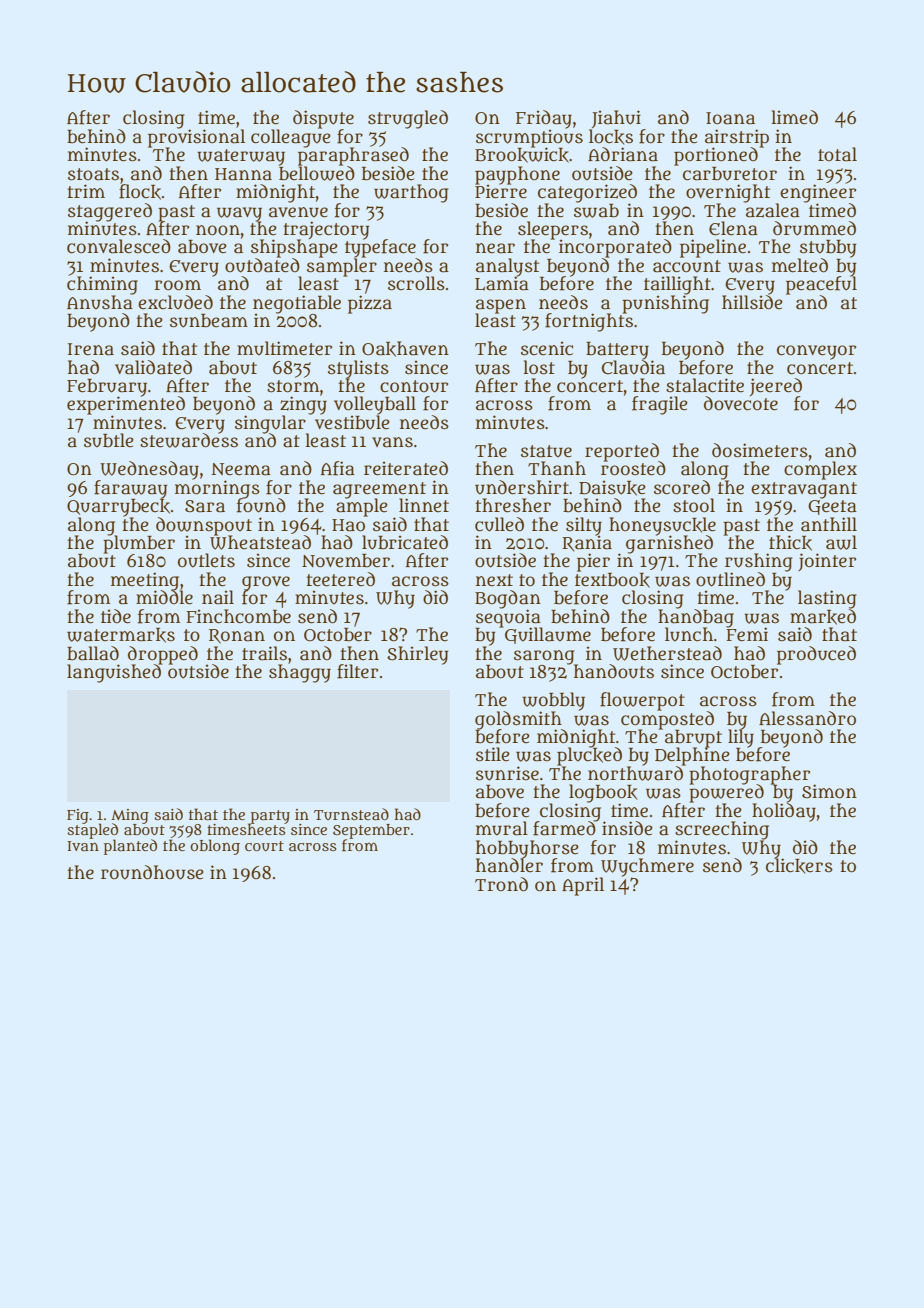  Describe the element at coordinates (501, 884) in the screenshot. I see `Trond` at that location.
